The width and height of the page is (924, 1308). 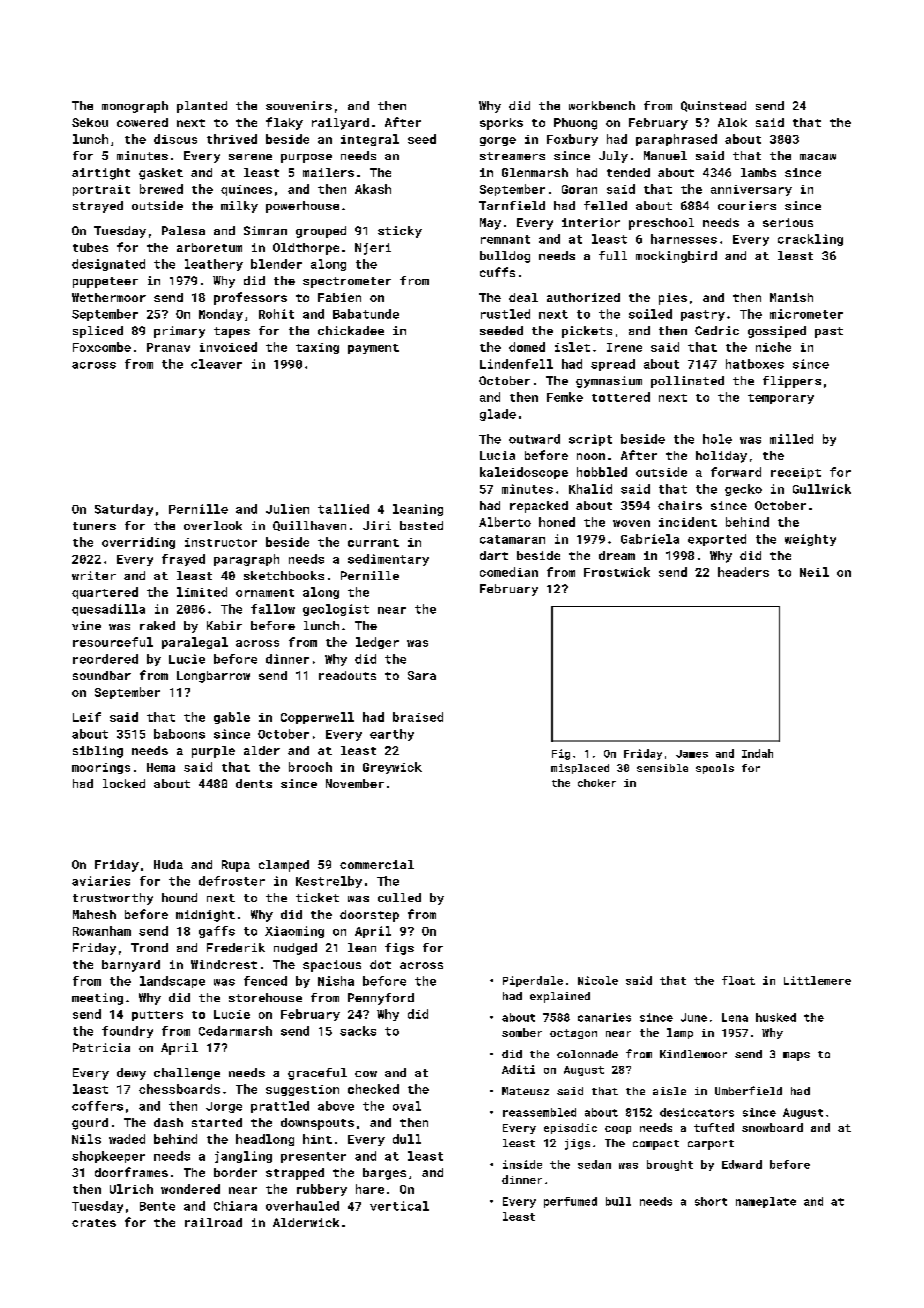 I want to click on figs, so click(x=399, y=949).
